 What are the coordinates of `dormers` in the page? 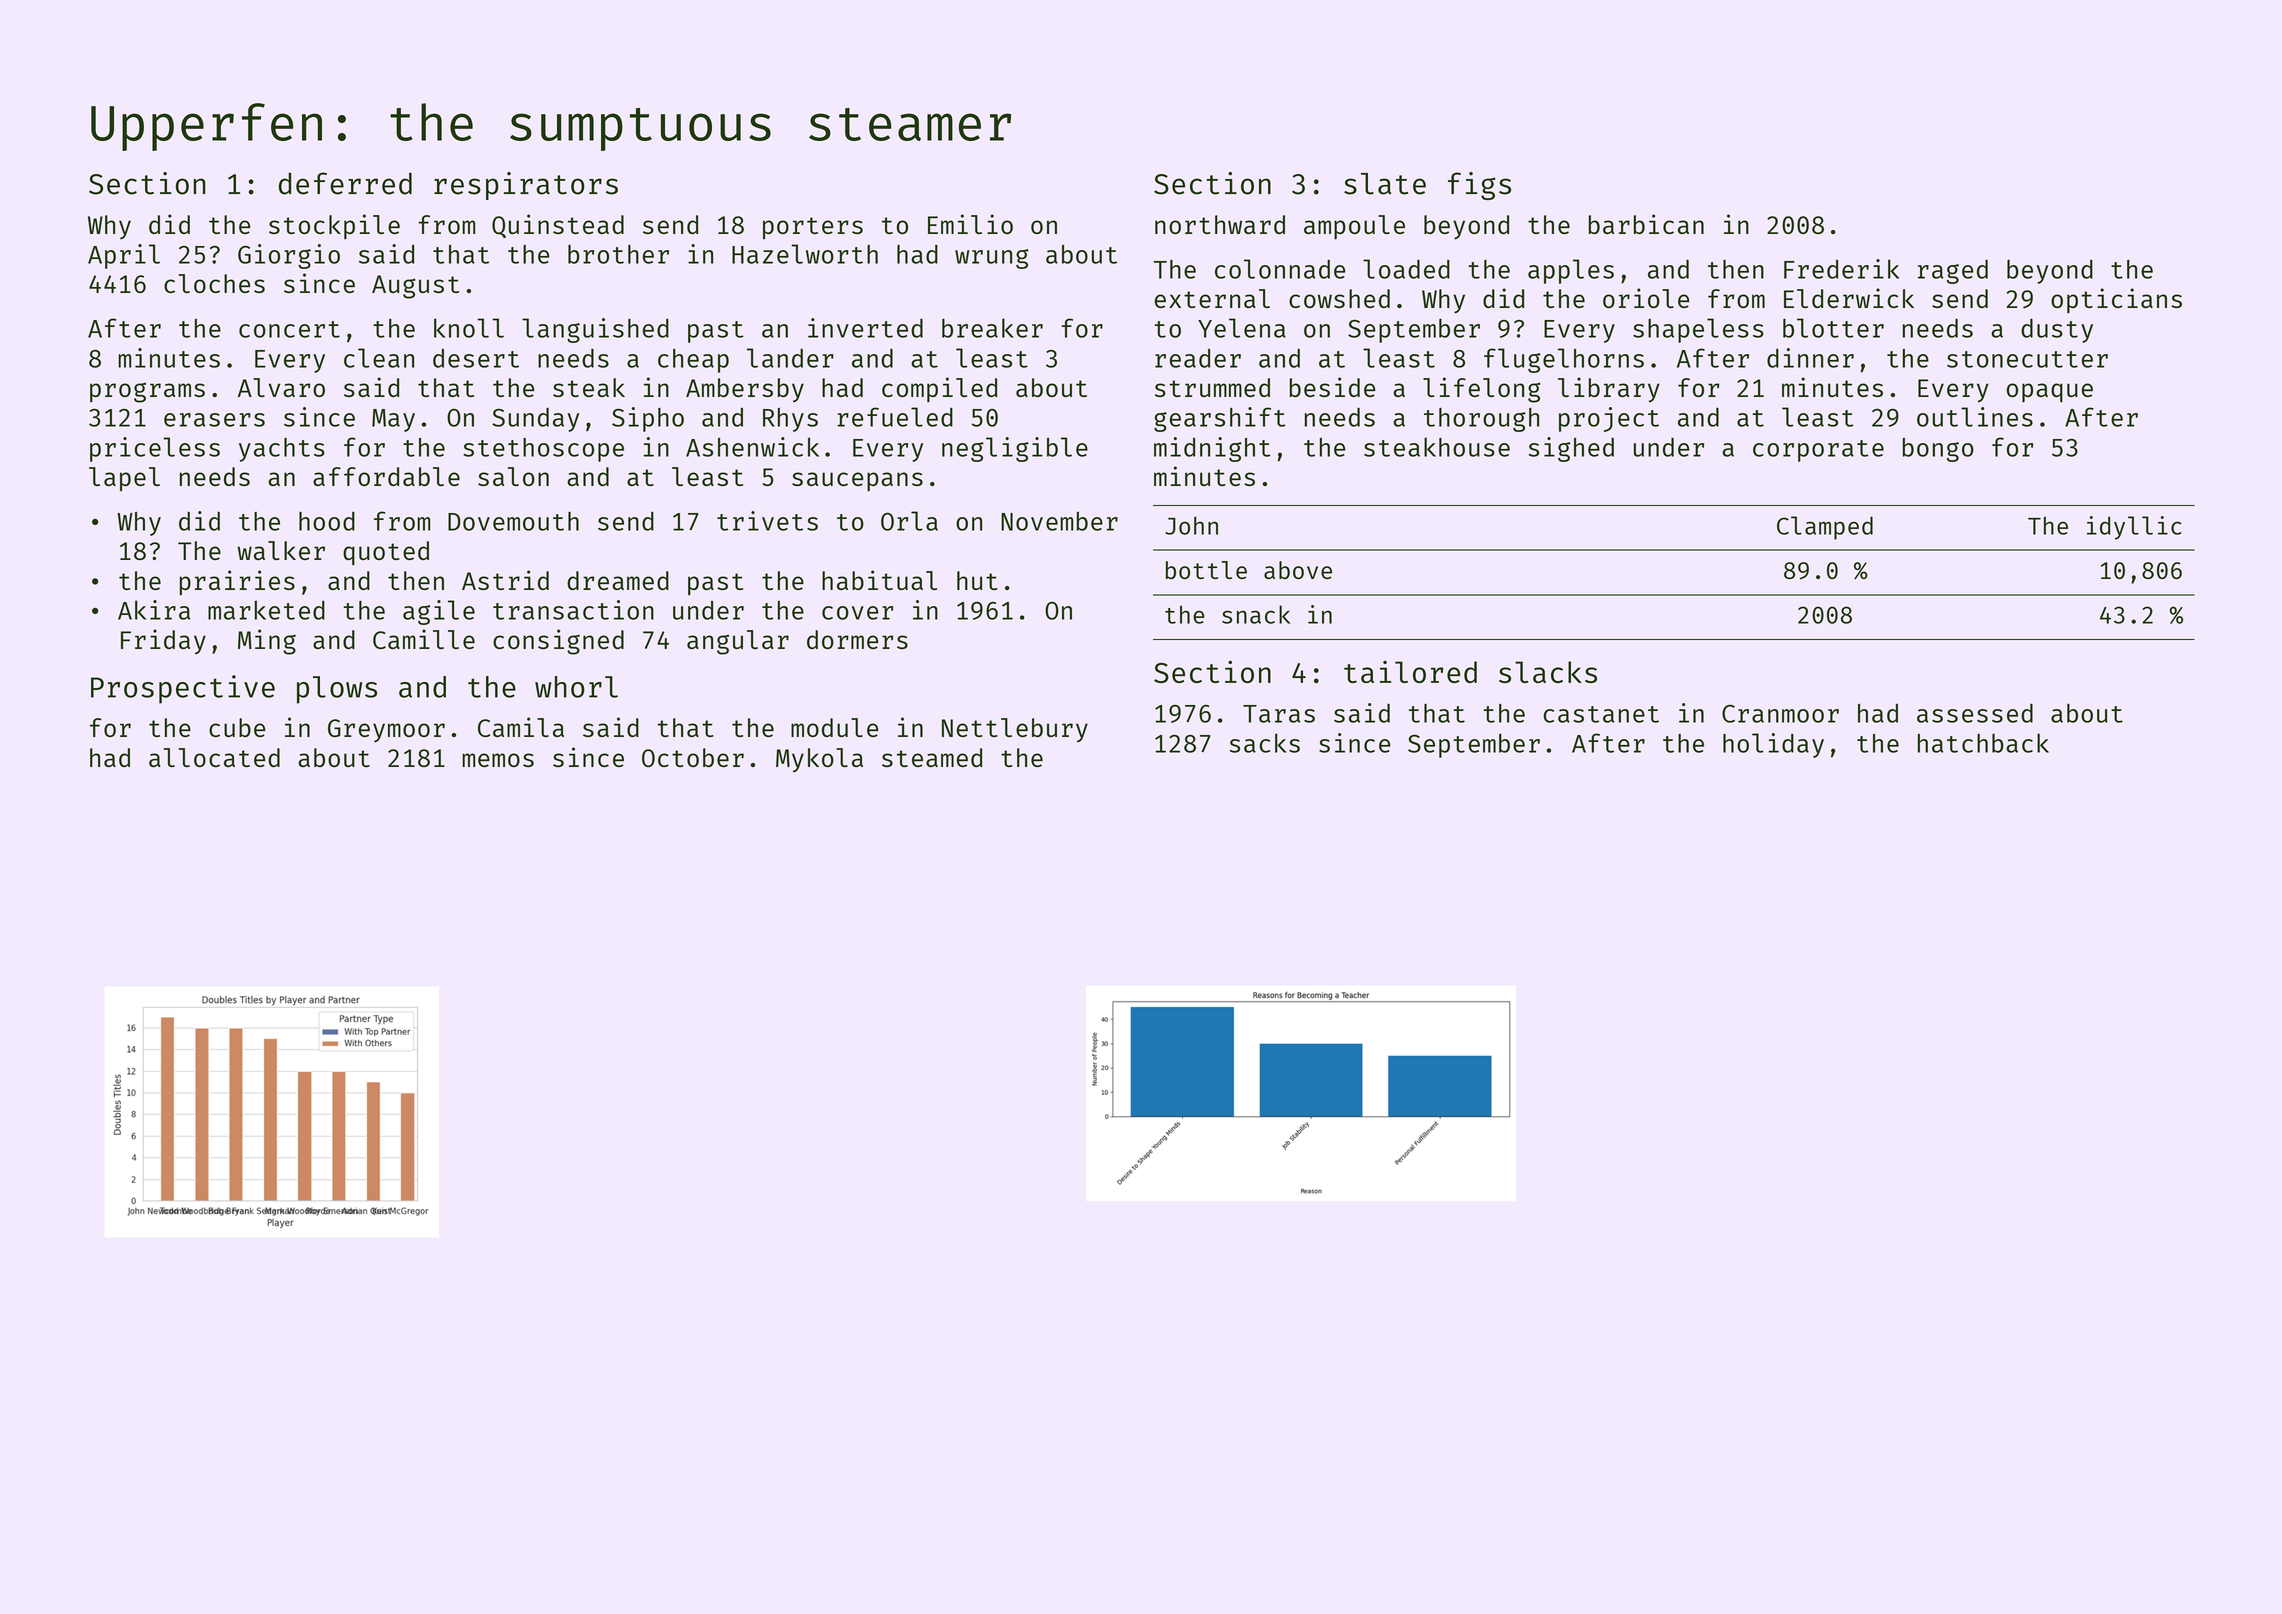 It's located at (857, 639).
